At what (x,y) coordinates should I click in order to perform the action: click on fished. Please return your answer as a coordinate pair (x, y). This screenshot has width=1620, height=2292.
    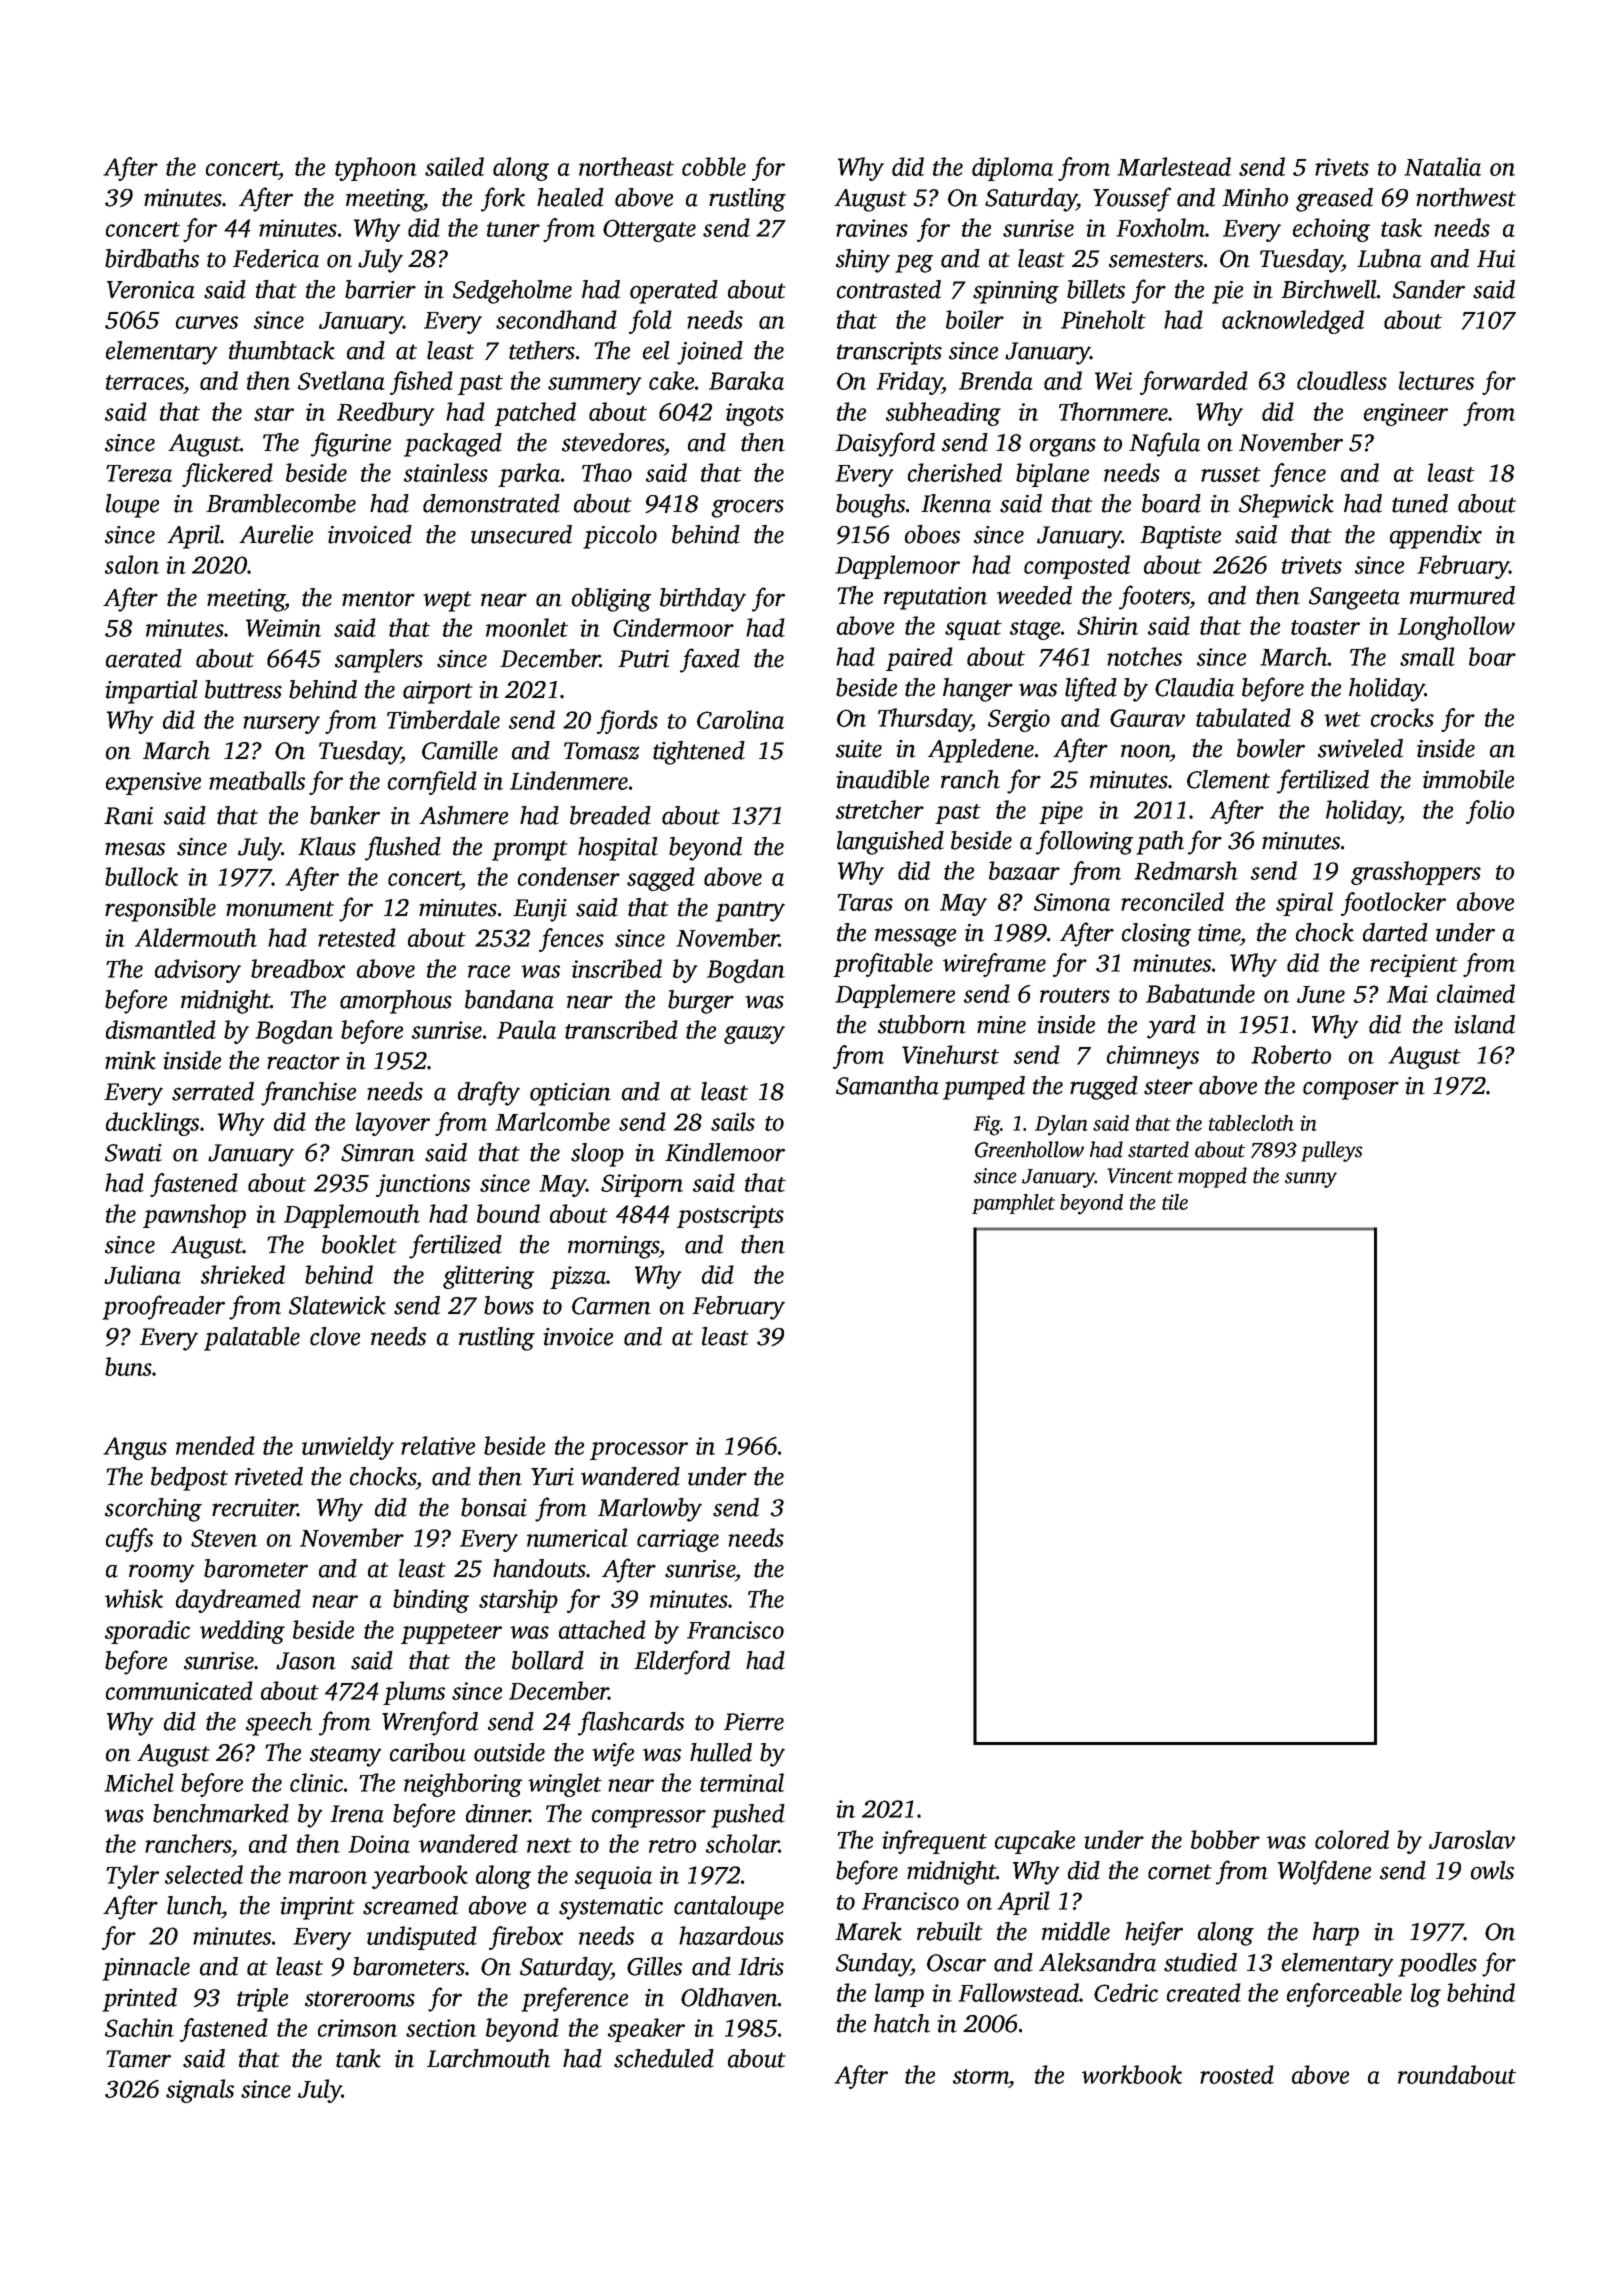
    Looking at the image, I should click on (421, 383).
